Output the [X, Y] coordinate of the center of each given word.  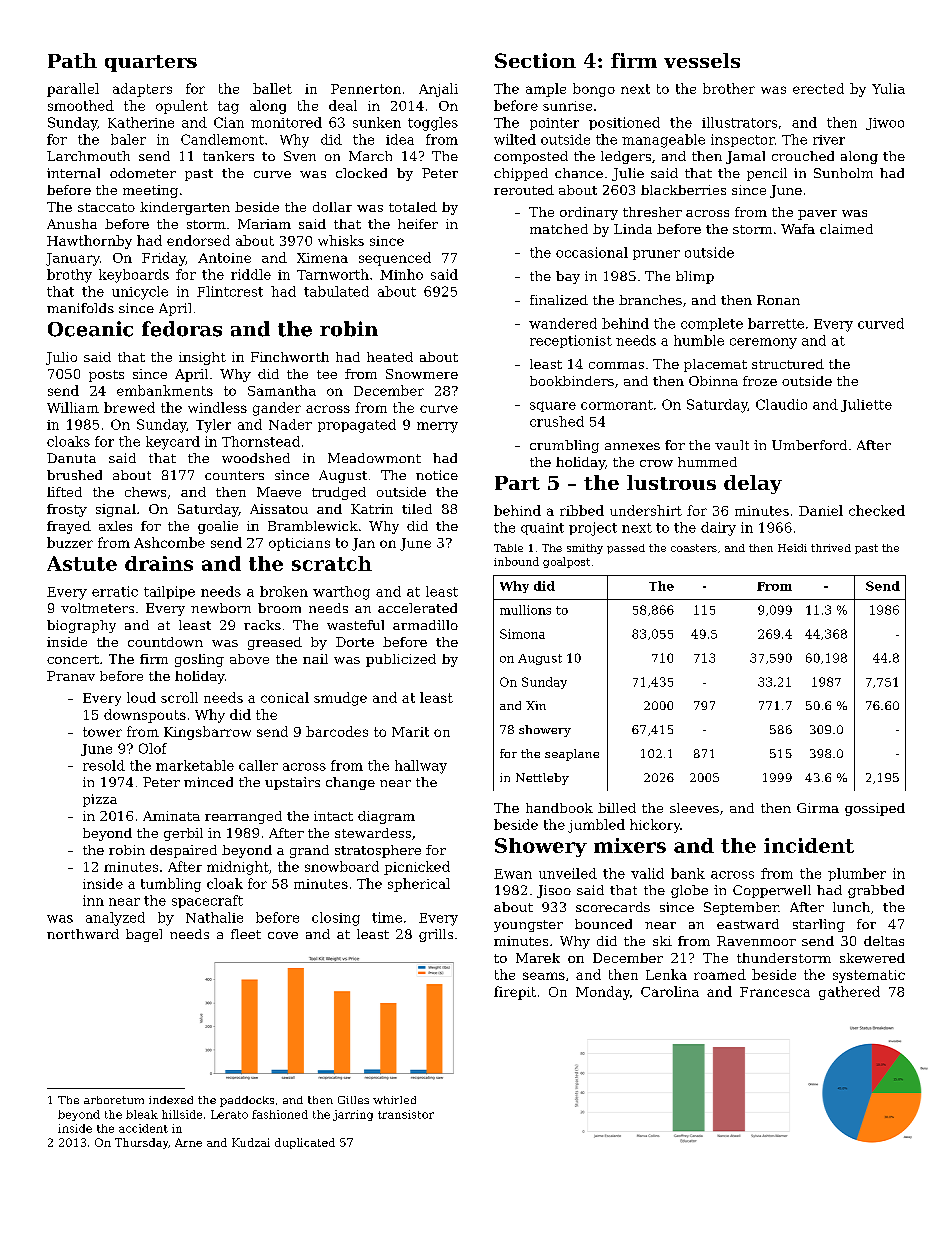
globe [689, 891]
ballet [272, 88]
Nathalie [214, 917]
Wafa [798, 229]
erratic [115, 591]
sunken [377, 122]
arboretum [114, 1100]
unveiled [568, 873]
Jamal [745, 157]
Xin [536, 705]
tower [102, 732]
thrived [831, 548]
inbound [516, 561]
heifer [418, 224]
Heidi [792, 548]
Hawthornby [89, 242]
